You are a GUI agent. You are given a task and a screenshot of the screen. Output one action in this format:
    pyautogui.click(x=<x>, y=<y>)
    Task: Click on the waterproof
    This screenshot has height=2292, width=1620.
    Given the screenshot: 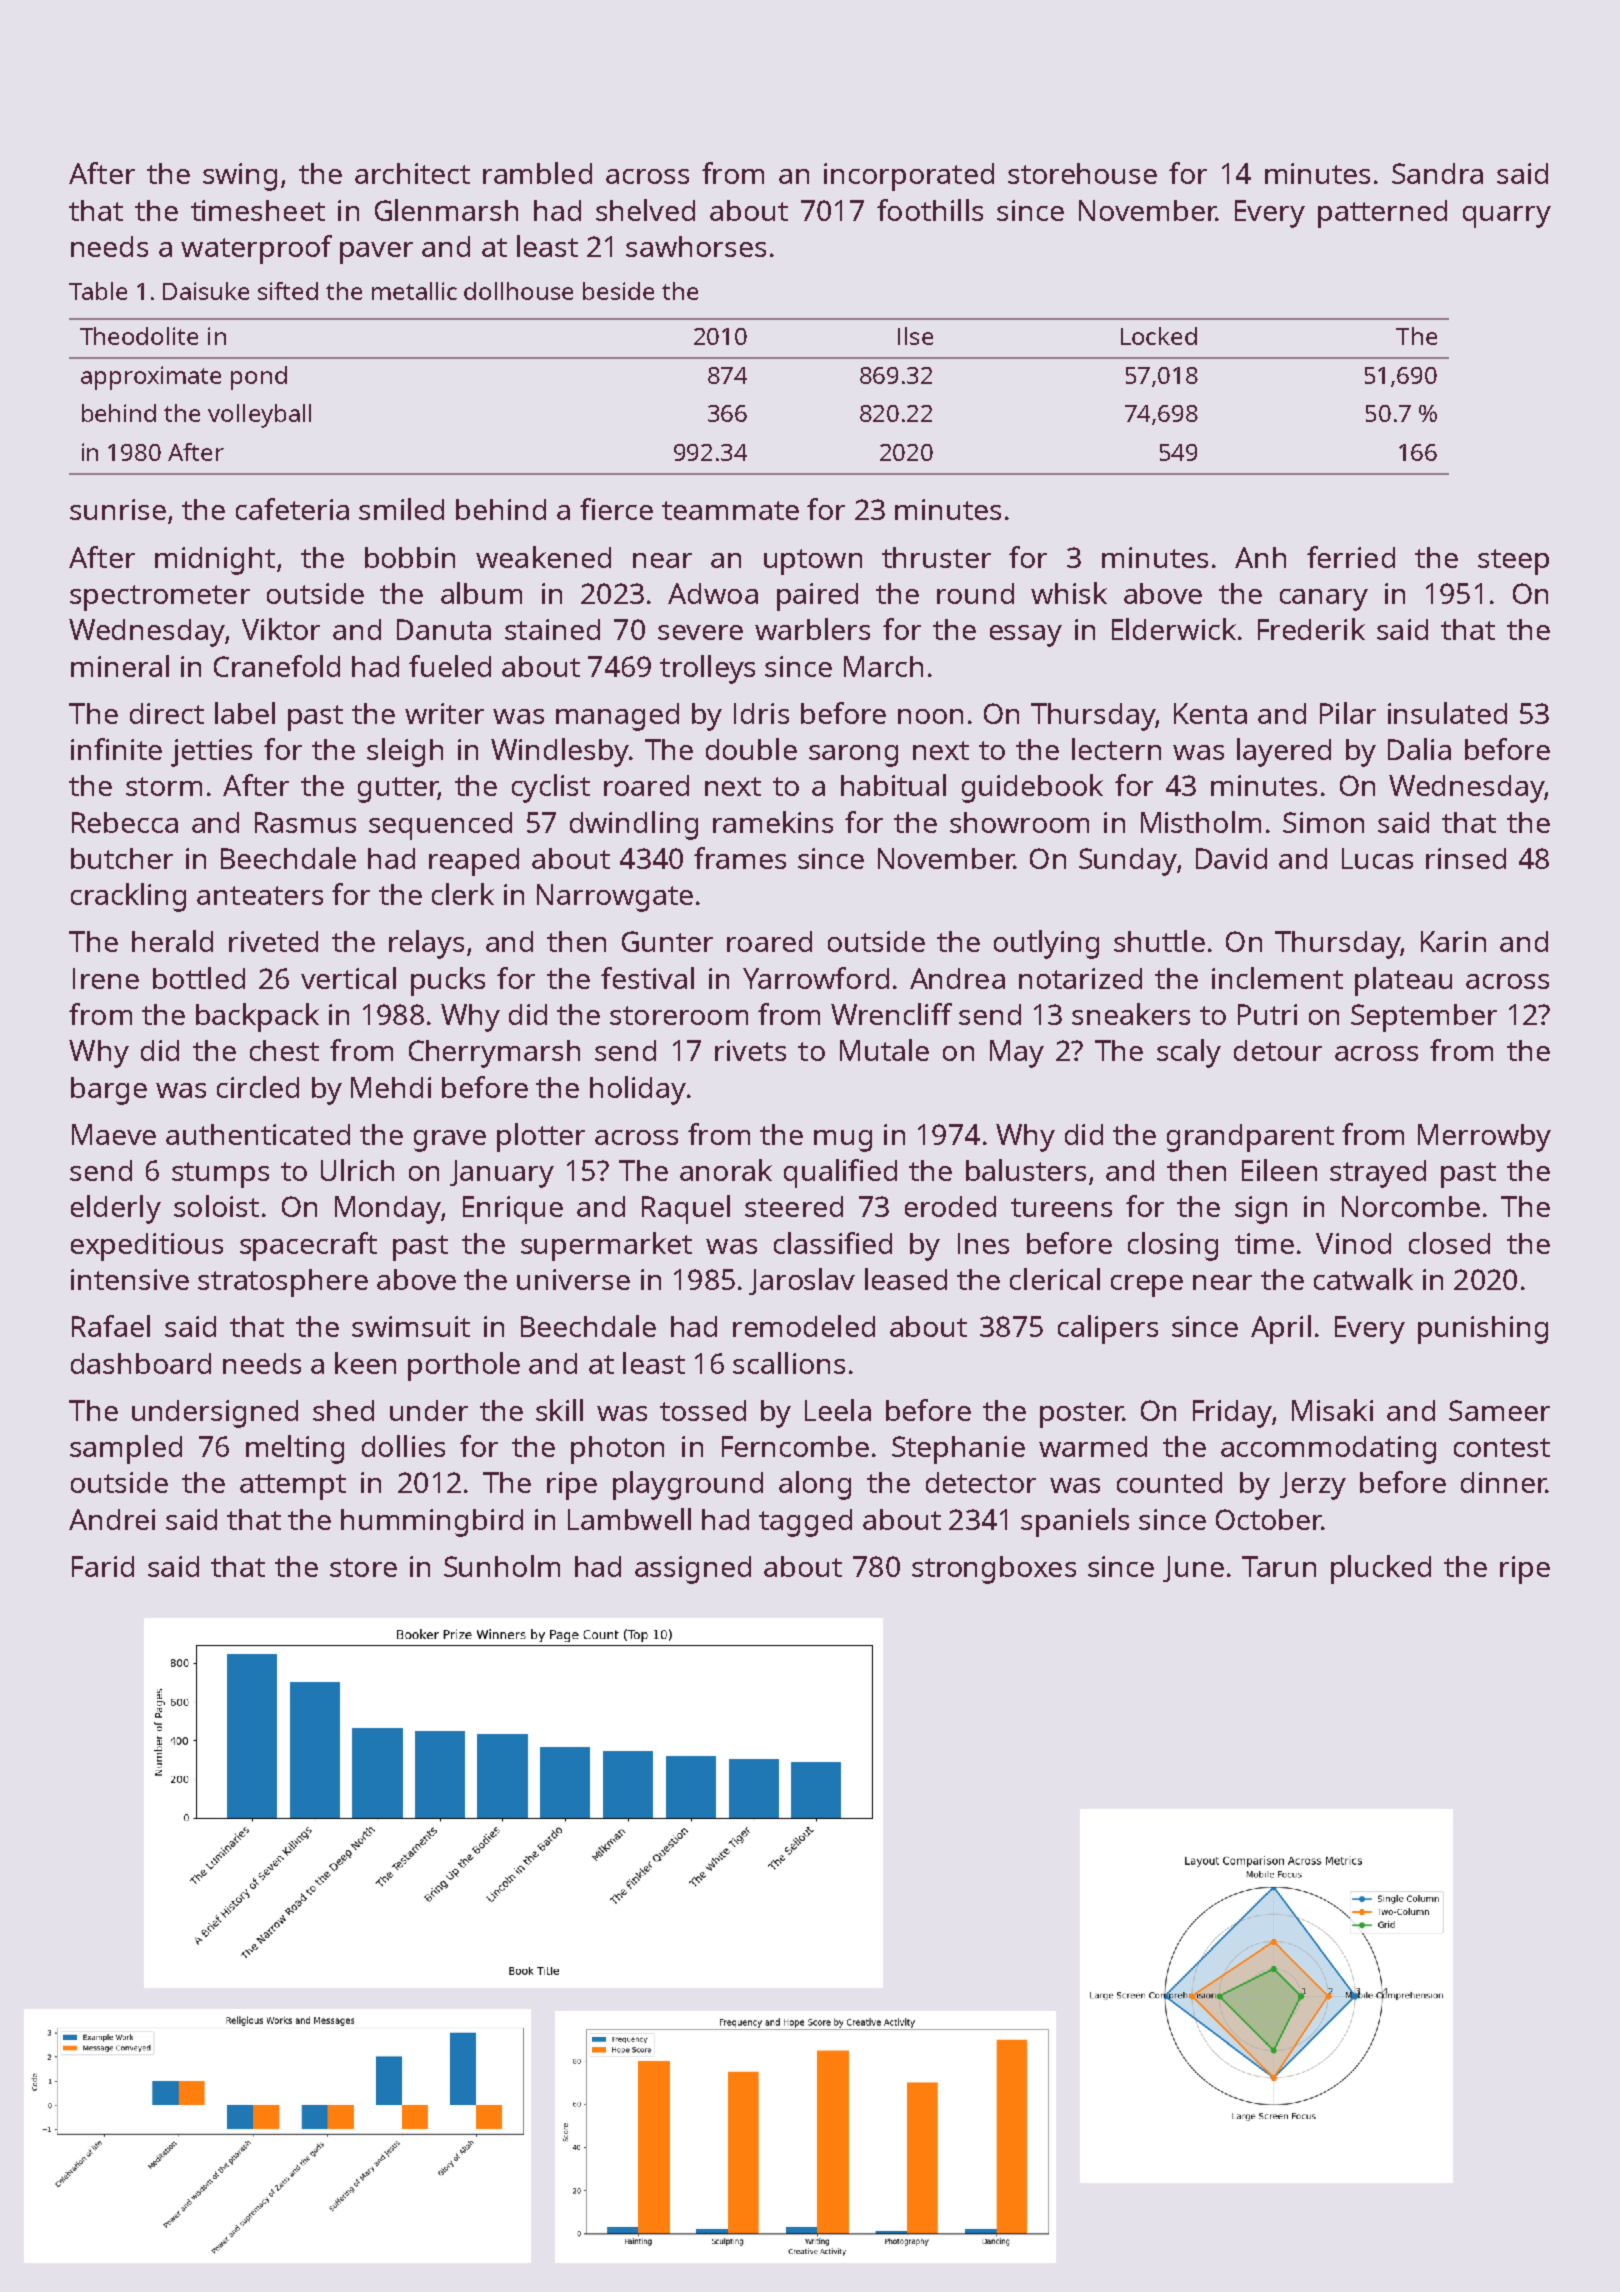 What is the action you would take?
    pyautogui.click(x=256, y=249)
